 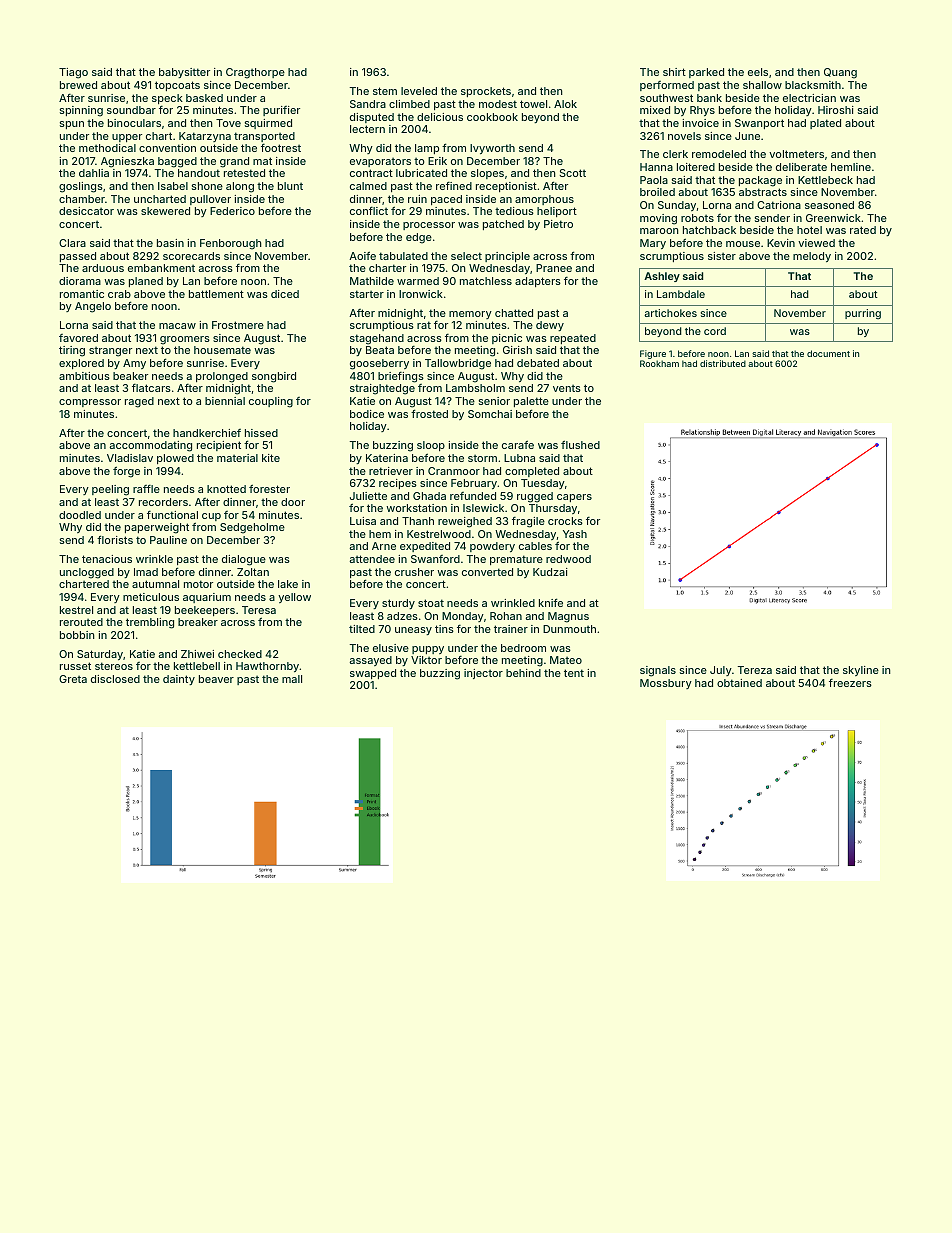 I want to click on document, so click(x=828, y=353).
